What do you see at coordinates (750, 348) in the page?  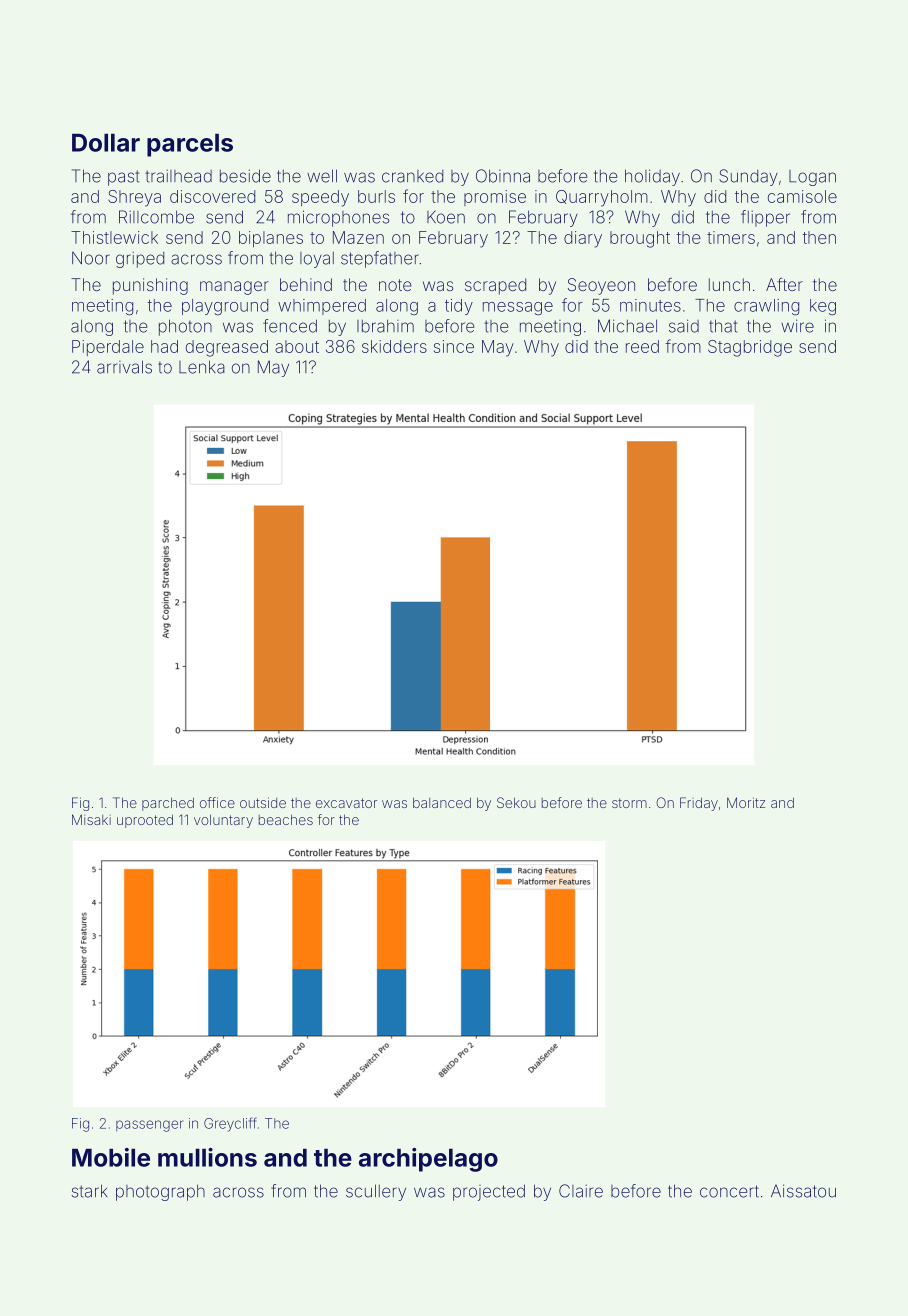 I see `Stagbridge` at bounding box center [750, 348].
